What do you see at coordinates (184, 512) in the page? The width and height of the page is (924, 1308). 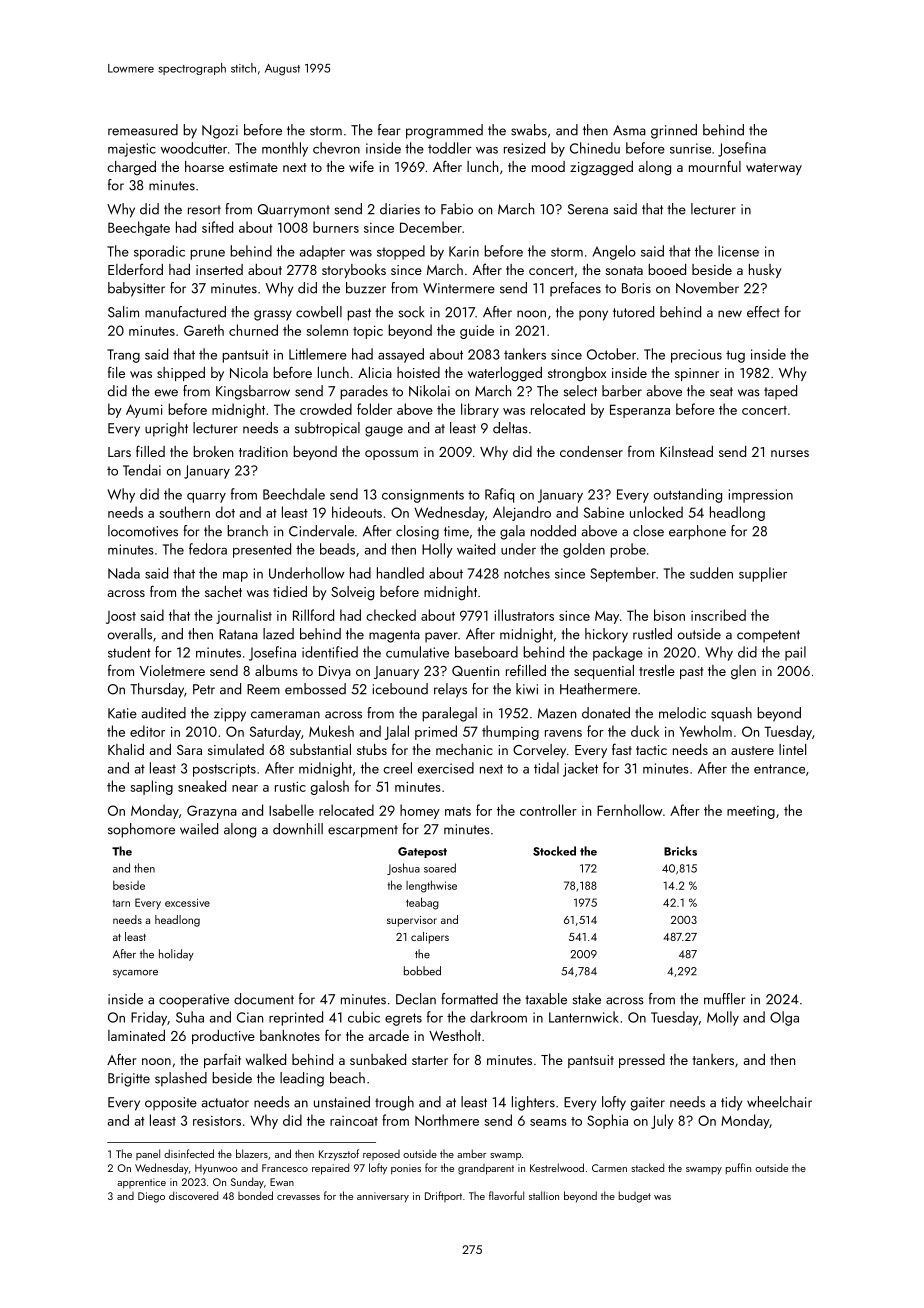 I see `southern` at bounding box center [184, 512].
